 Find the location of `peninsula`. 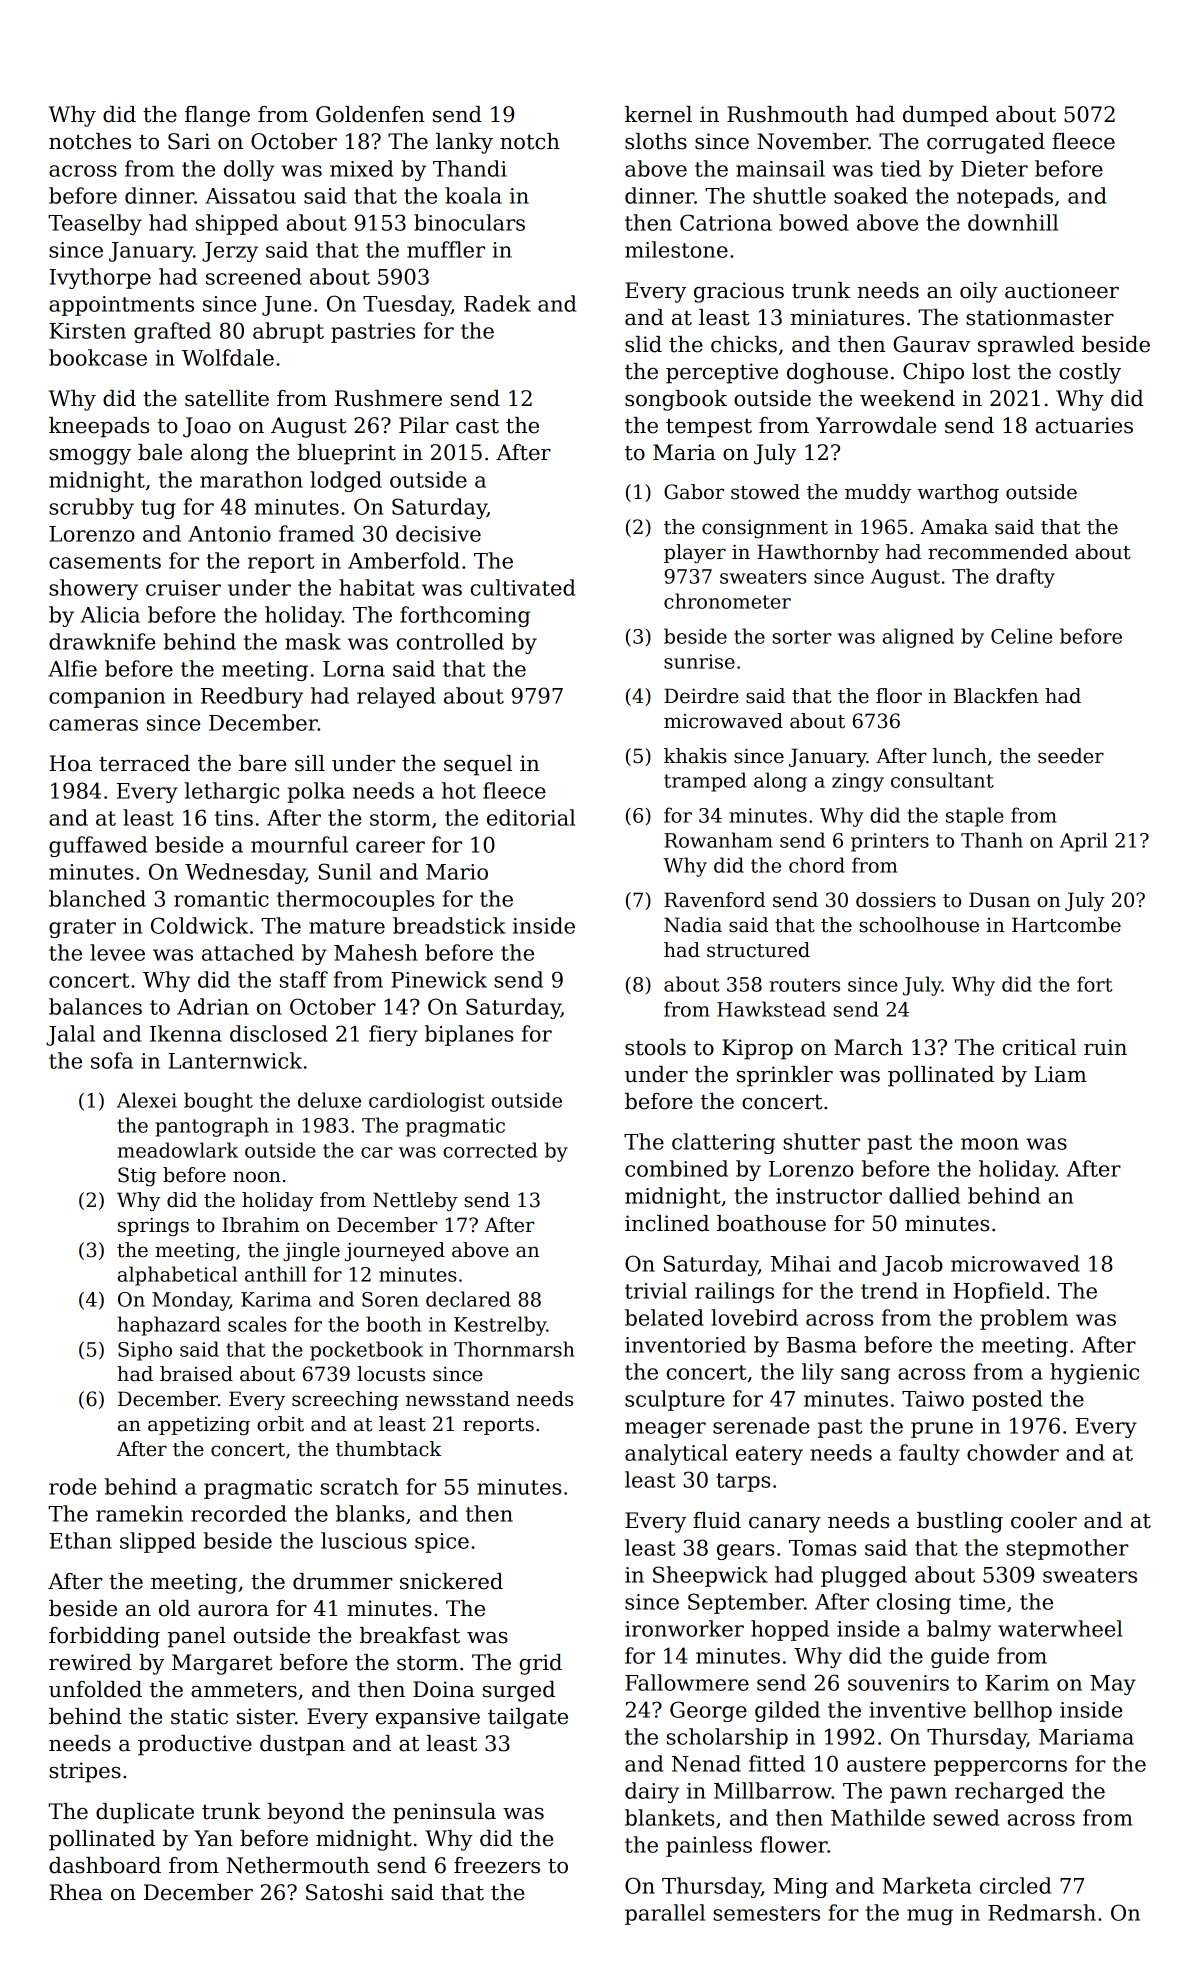

peninsula is located at coordinates (444, 1813).
